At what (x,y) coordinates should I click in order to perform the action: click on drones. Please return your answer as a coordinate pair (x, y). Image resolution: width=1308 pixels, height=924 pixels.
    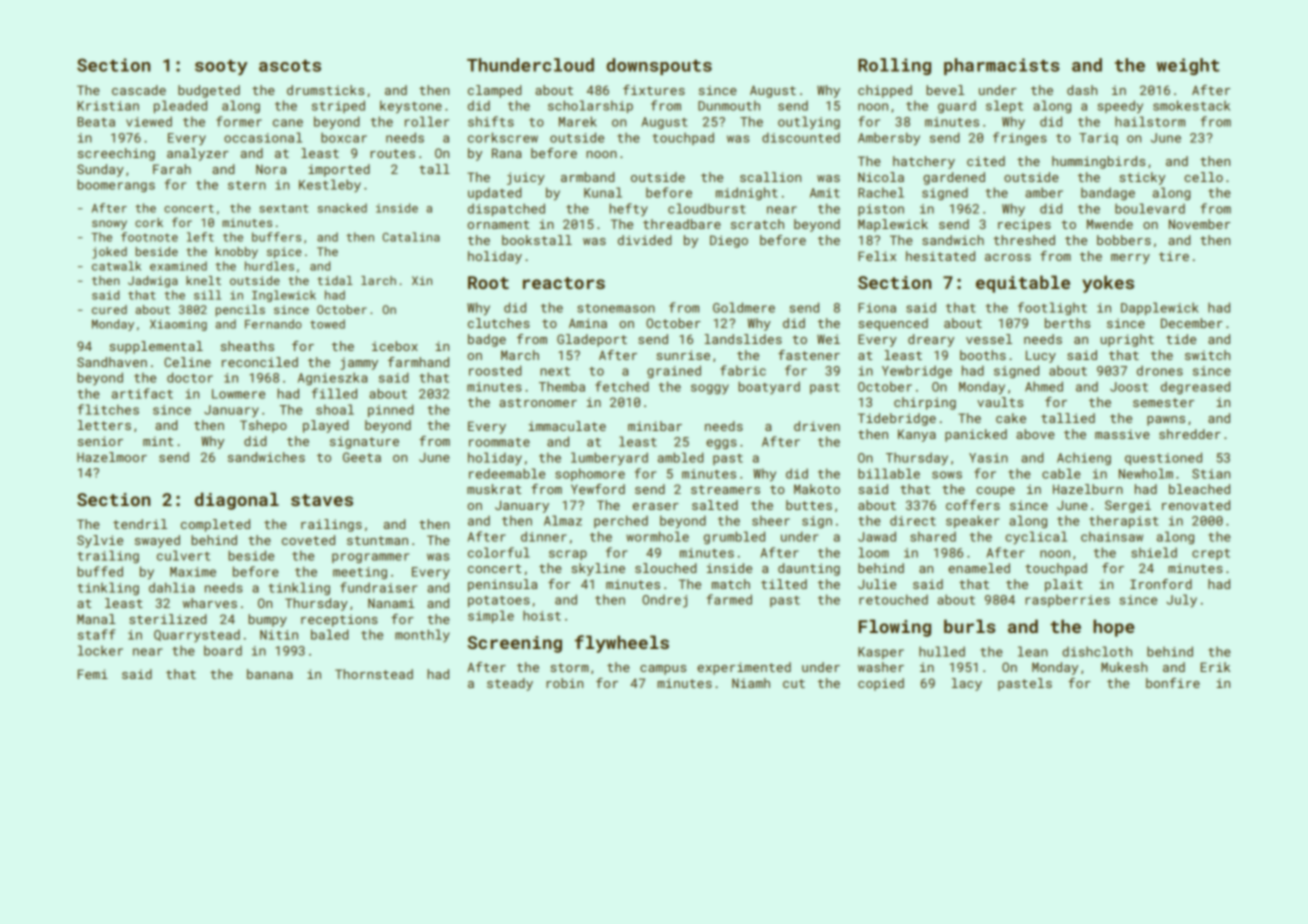
    Looking at the image, I should click on (1160, 370).
